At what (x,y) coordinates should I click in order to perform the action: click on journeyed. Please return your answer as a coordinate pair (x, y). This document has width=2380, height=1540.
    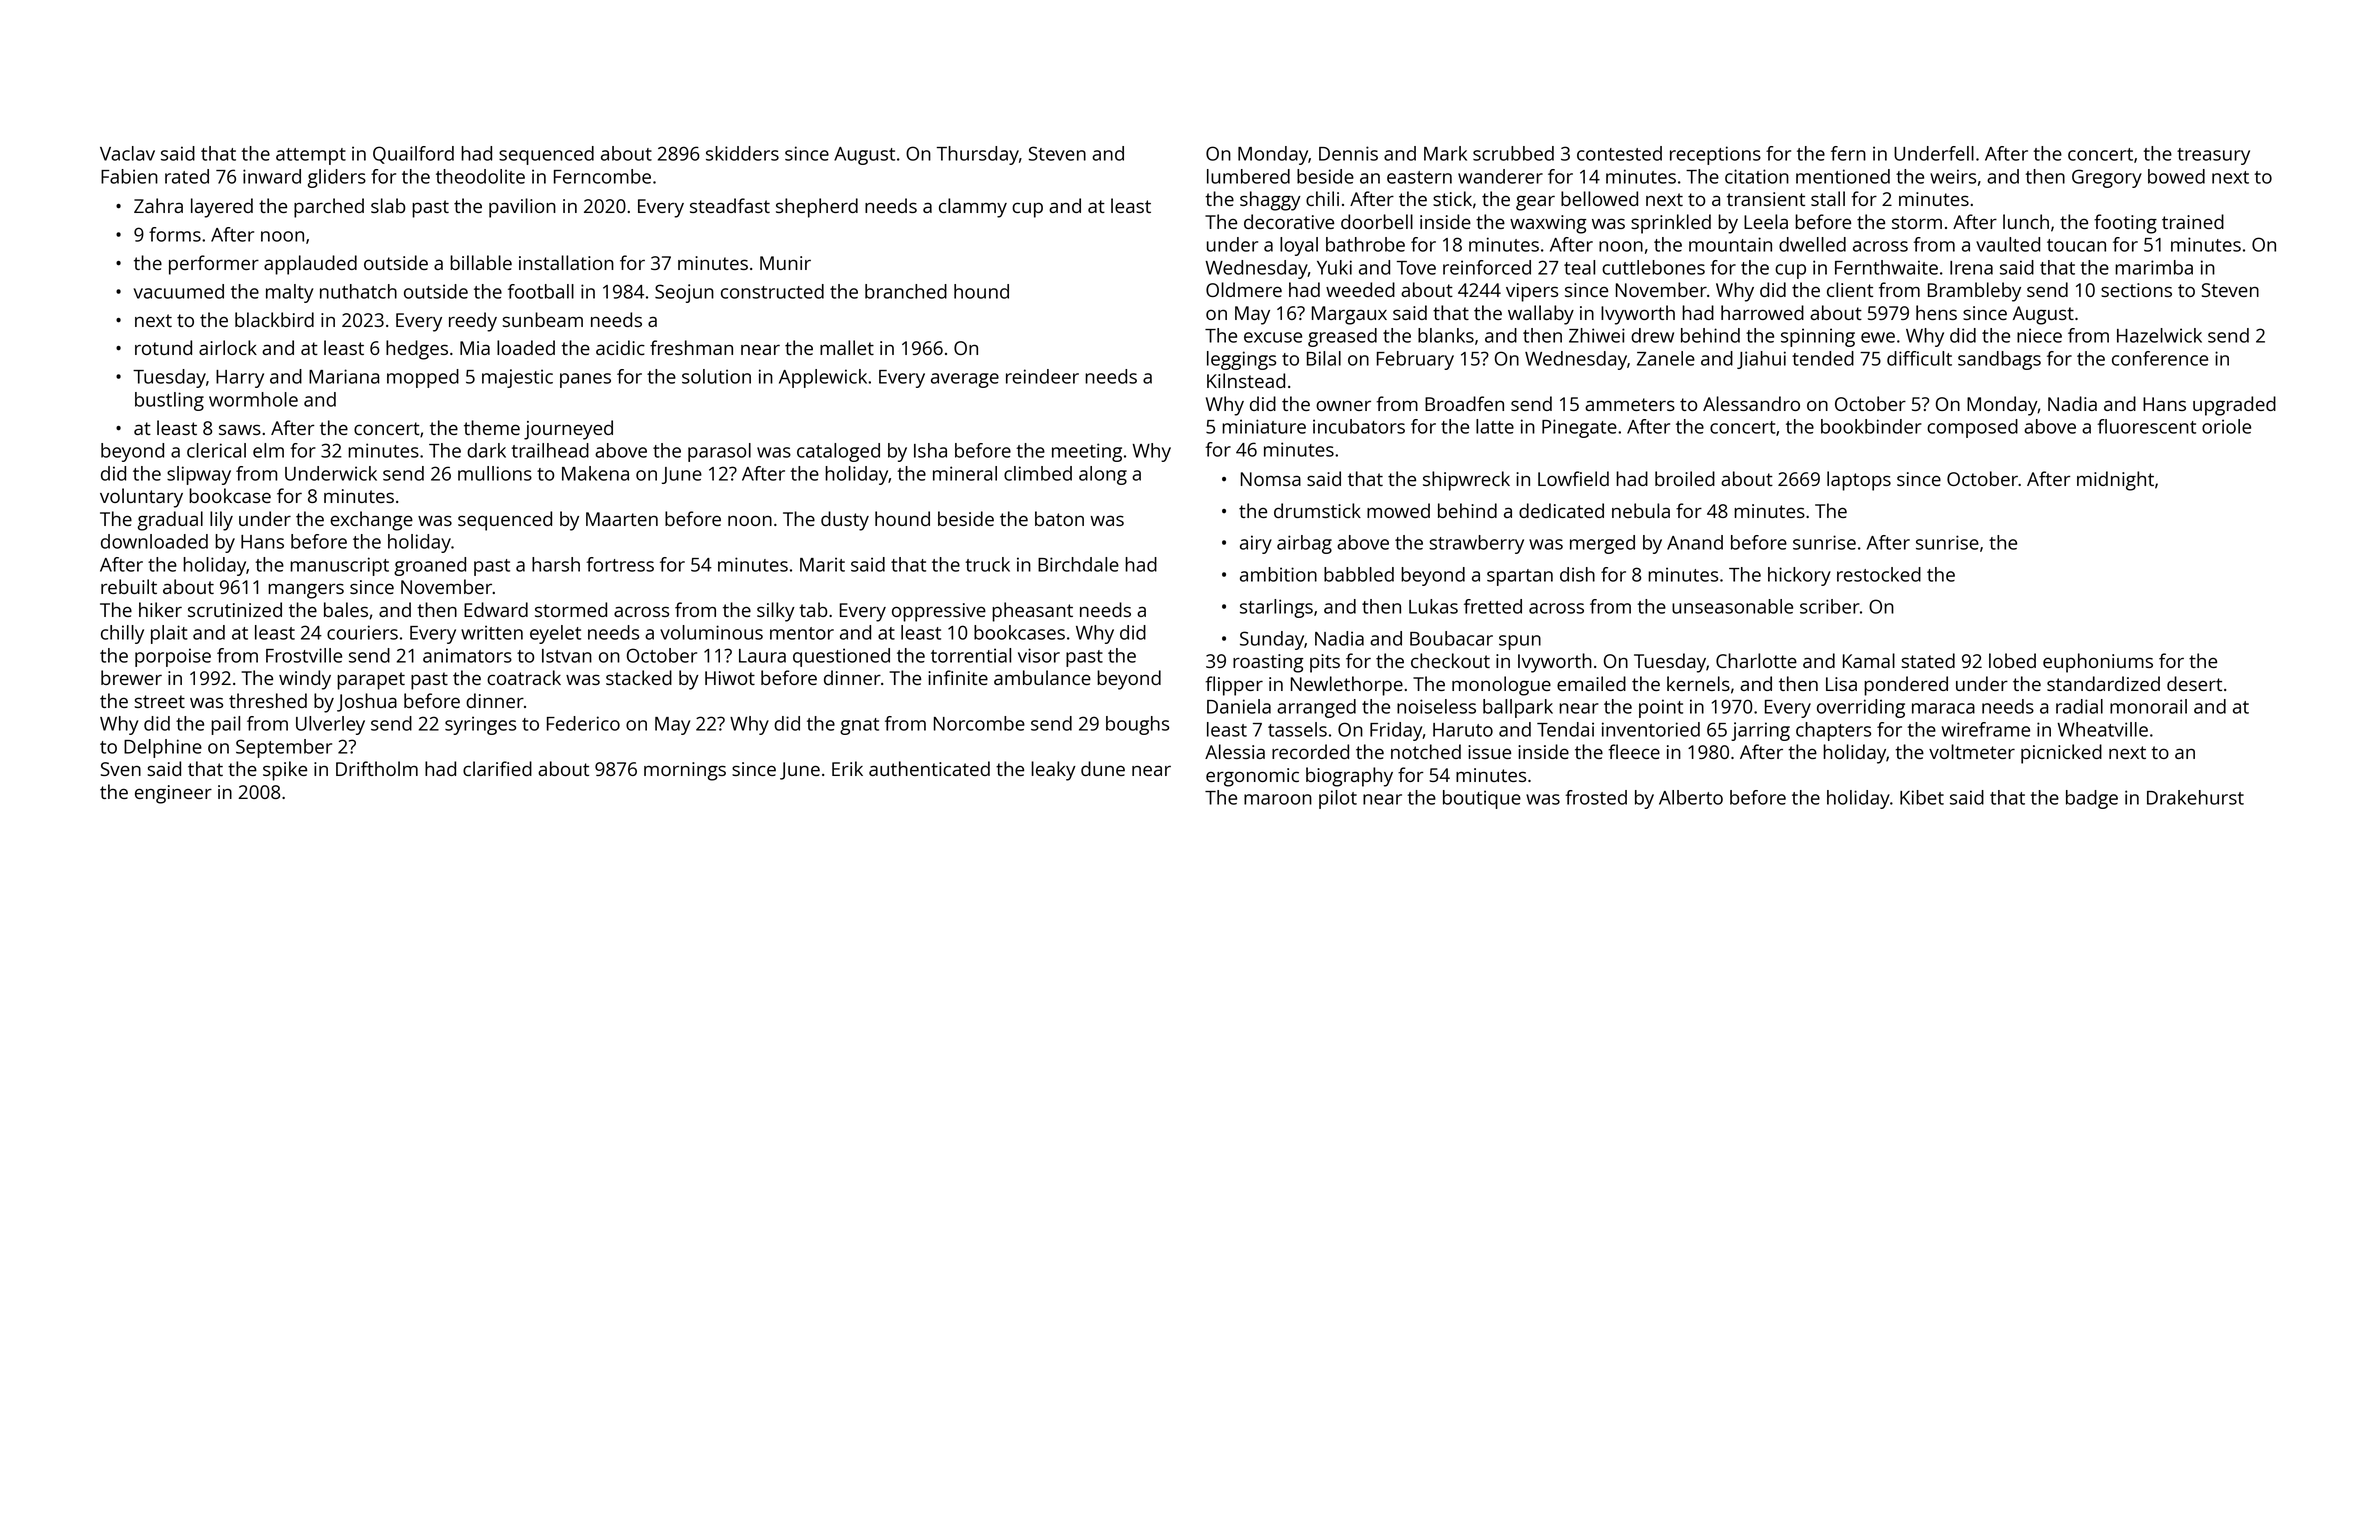
    Looking at the image, I should click on (568, 430).
